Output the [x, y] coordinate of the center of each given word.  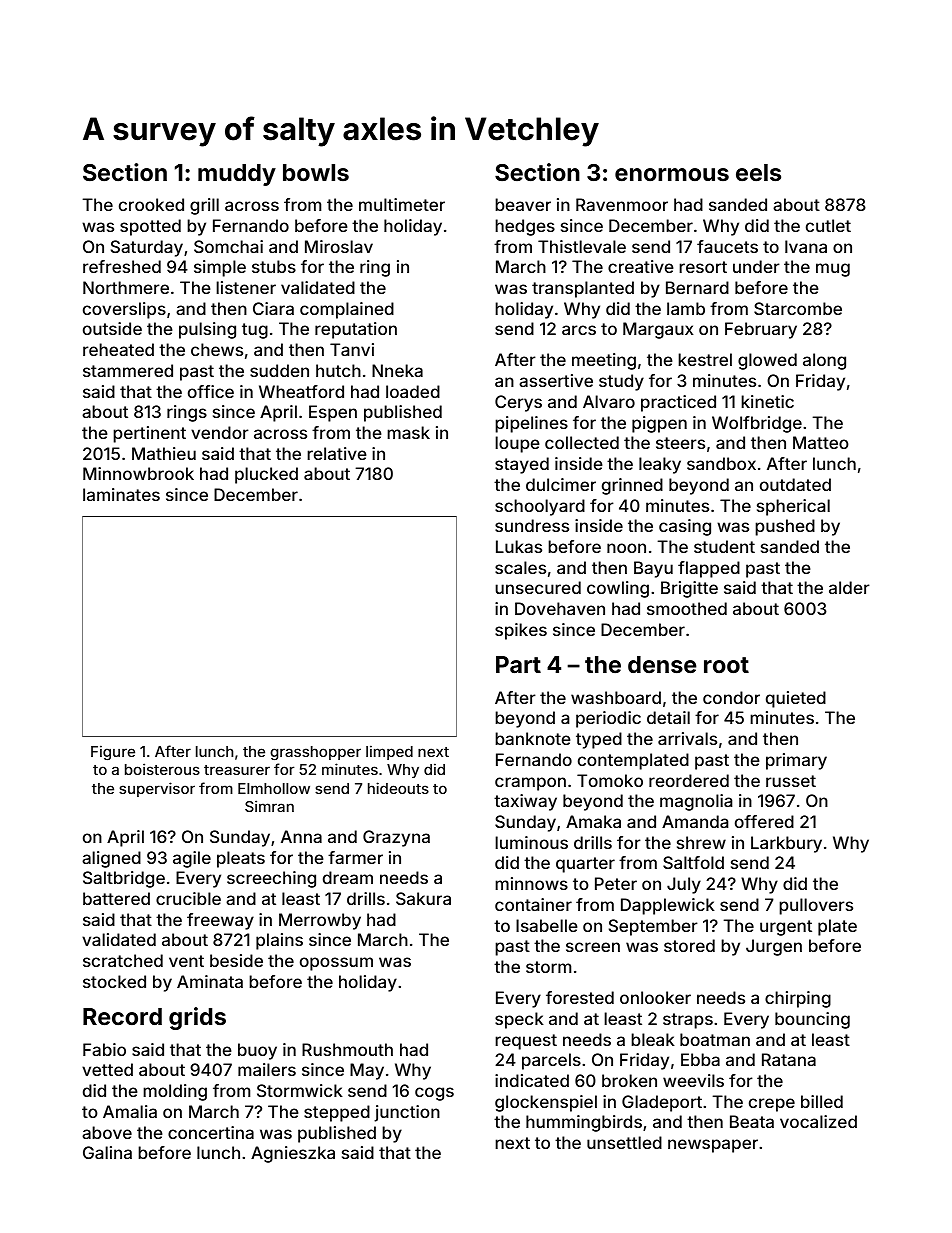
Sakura [423, 898]
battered [116, 898]
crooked [151, 204]
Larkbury [786, 844]
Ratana [789, 1059]
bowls [316, 172]
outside [112, 328]
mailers [267, 1069]
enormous [672, 174]
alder [849, 587]
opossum [336, 964]
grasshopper [315, 753]
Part [518, 664]
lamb [686, 308]
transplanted [583, 289]
